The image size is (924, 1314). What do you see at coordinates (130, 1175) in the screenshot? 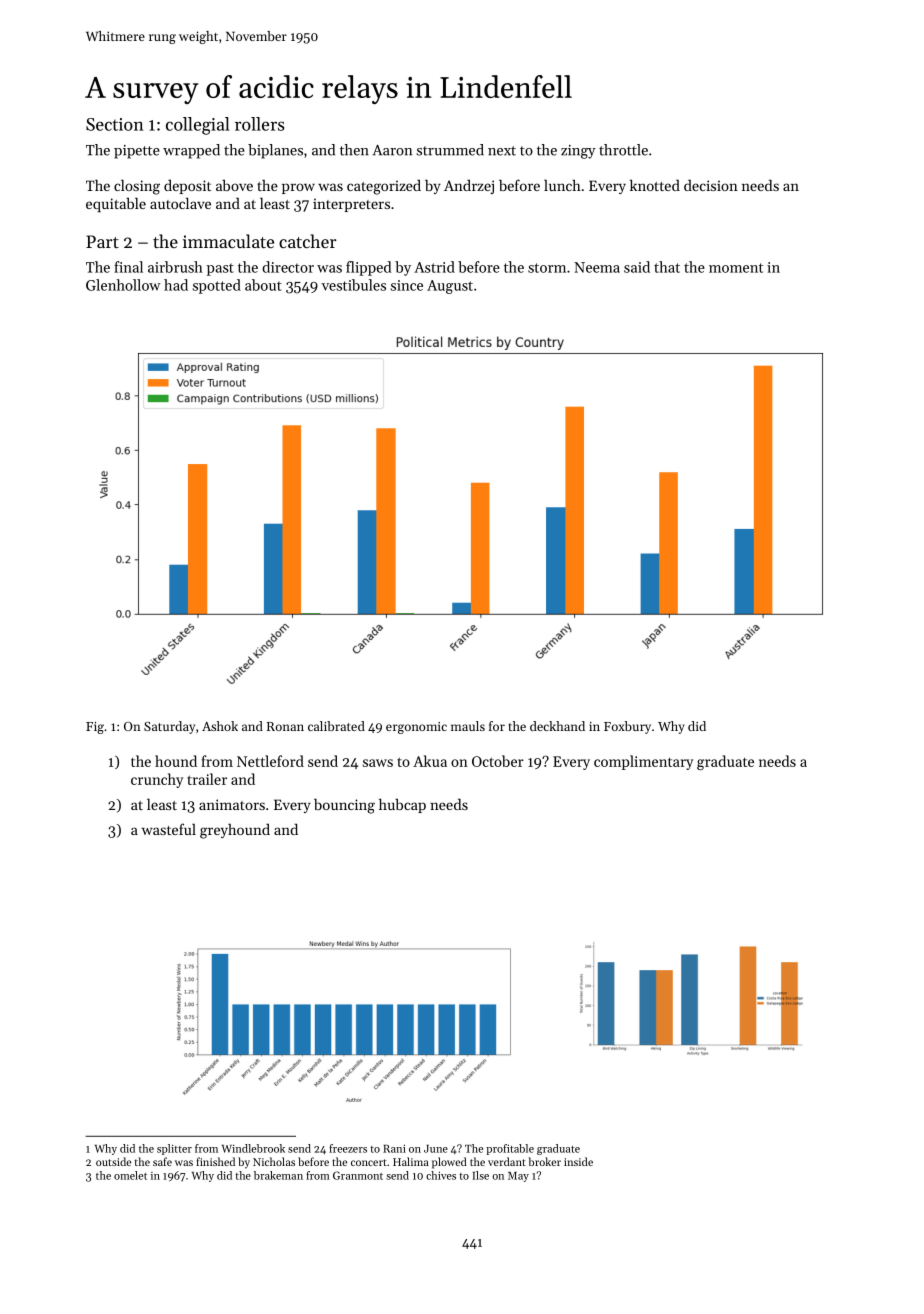
I see `omelet` at bounding box center [130, 1175].
